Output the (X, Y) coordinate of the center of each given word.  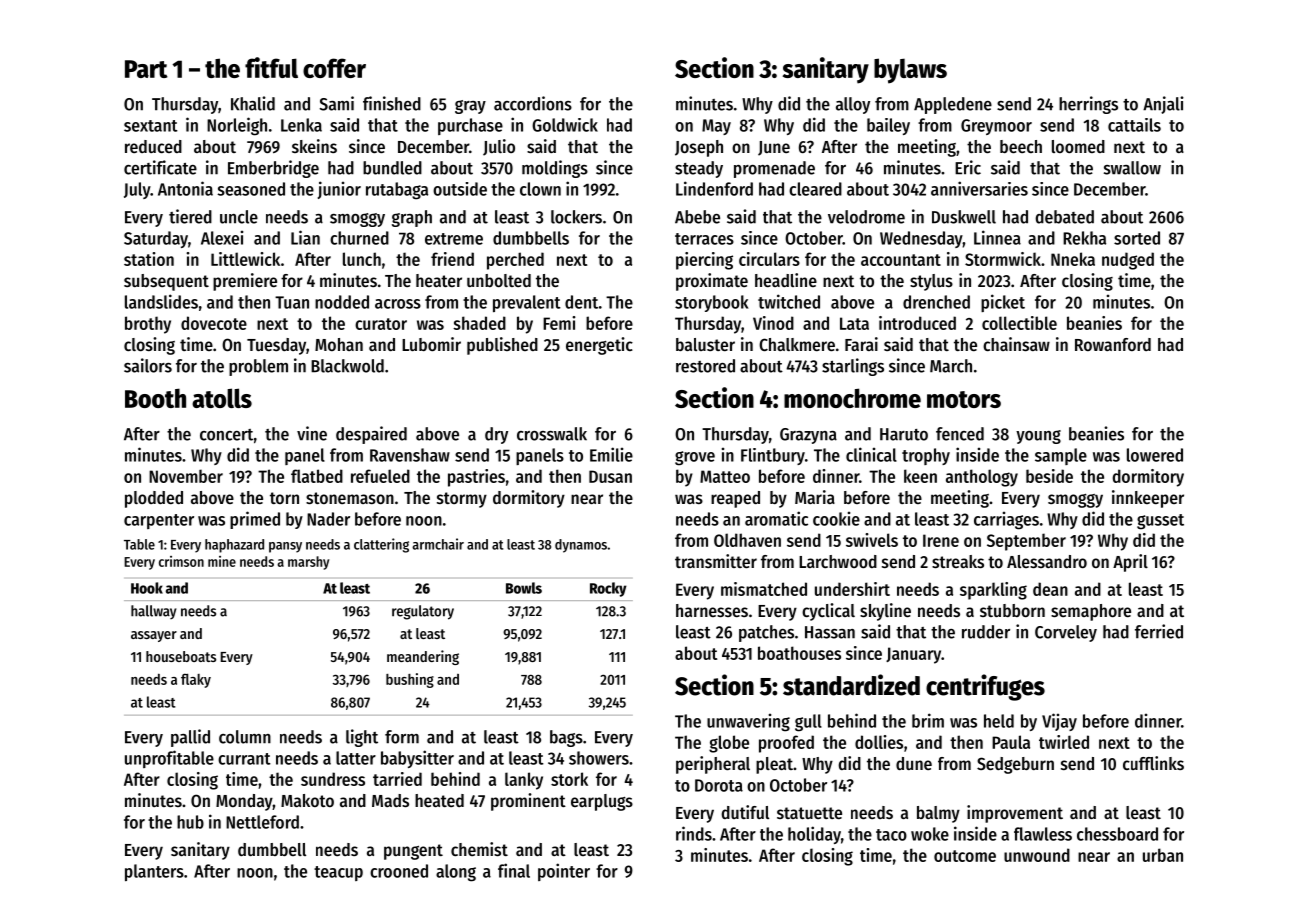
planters (154, 872)
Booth (155, 398)
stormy (462, 500)
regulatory (423, 612)
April (1130, 563)
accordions (533, 103)
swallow (1132, 168)
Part (146, 69)
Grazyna (808, 436)
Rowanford (1113, 344)
